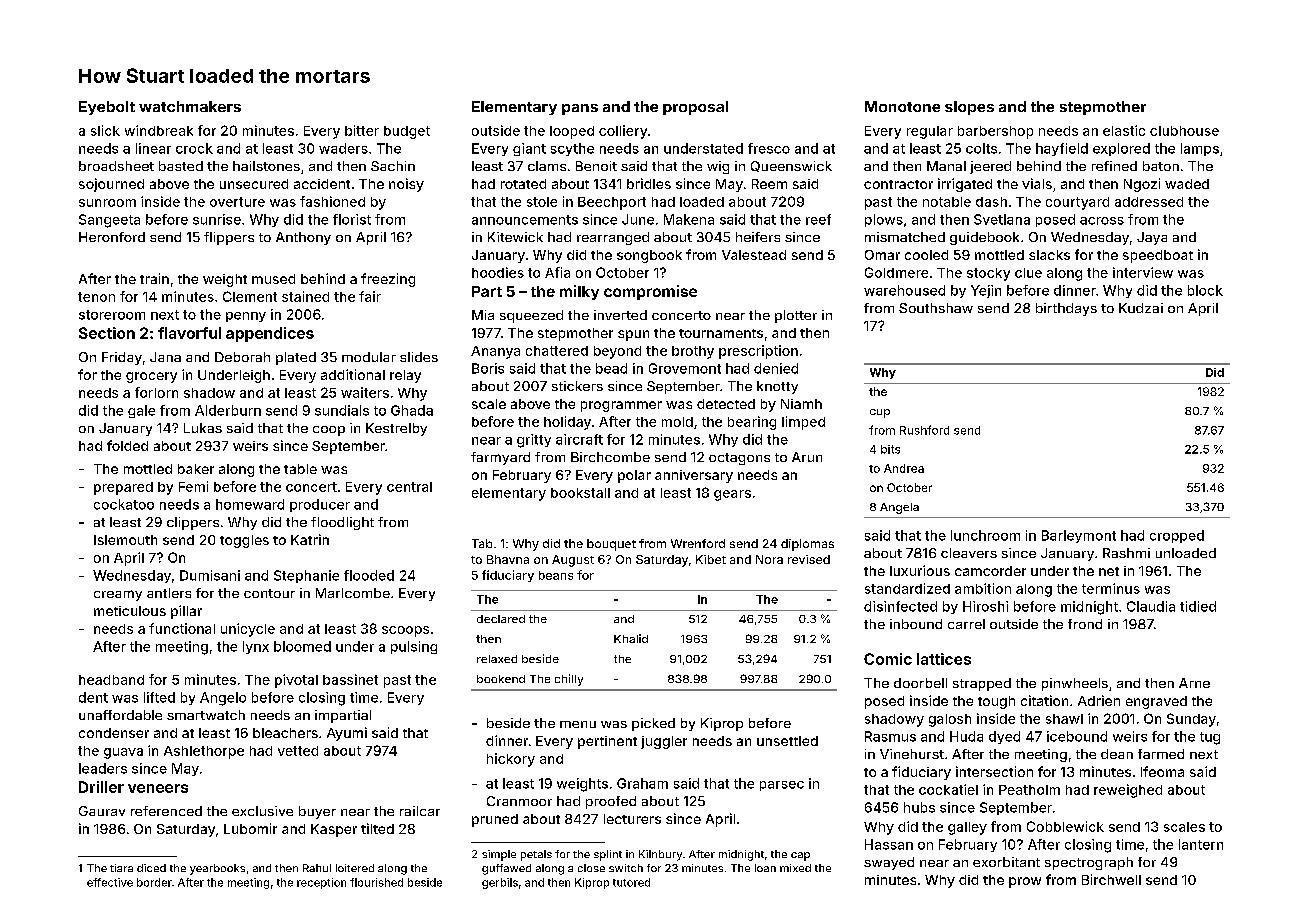 This page has width=1308, height=924. Describe the element at coordinates (888, 659) in the page. I see `Comic` at that location.
